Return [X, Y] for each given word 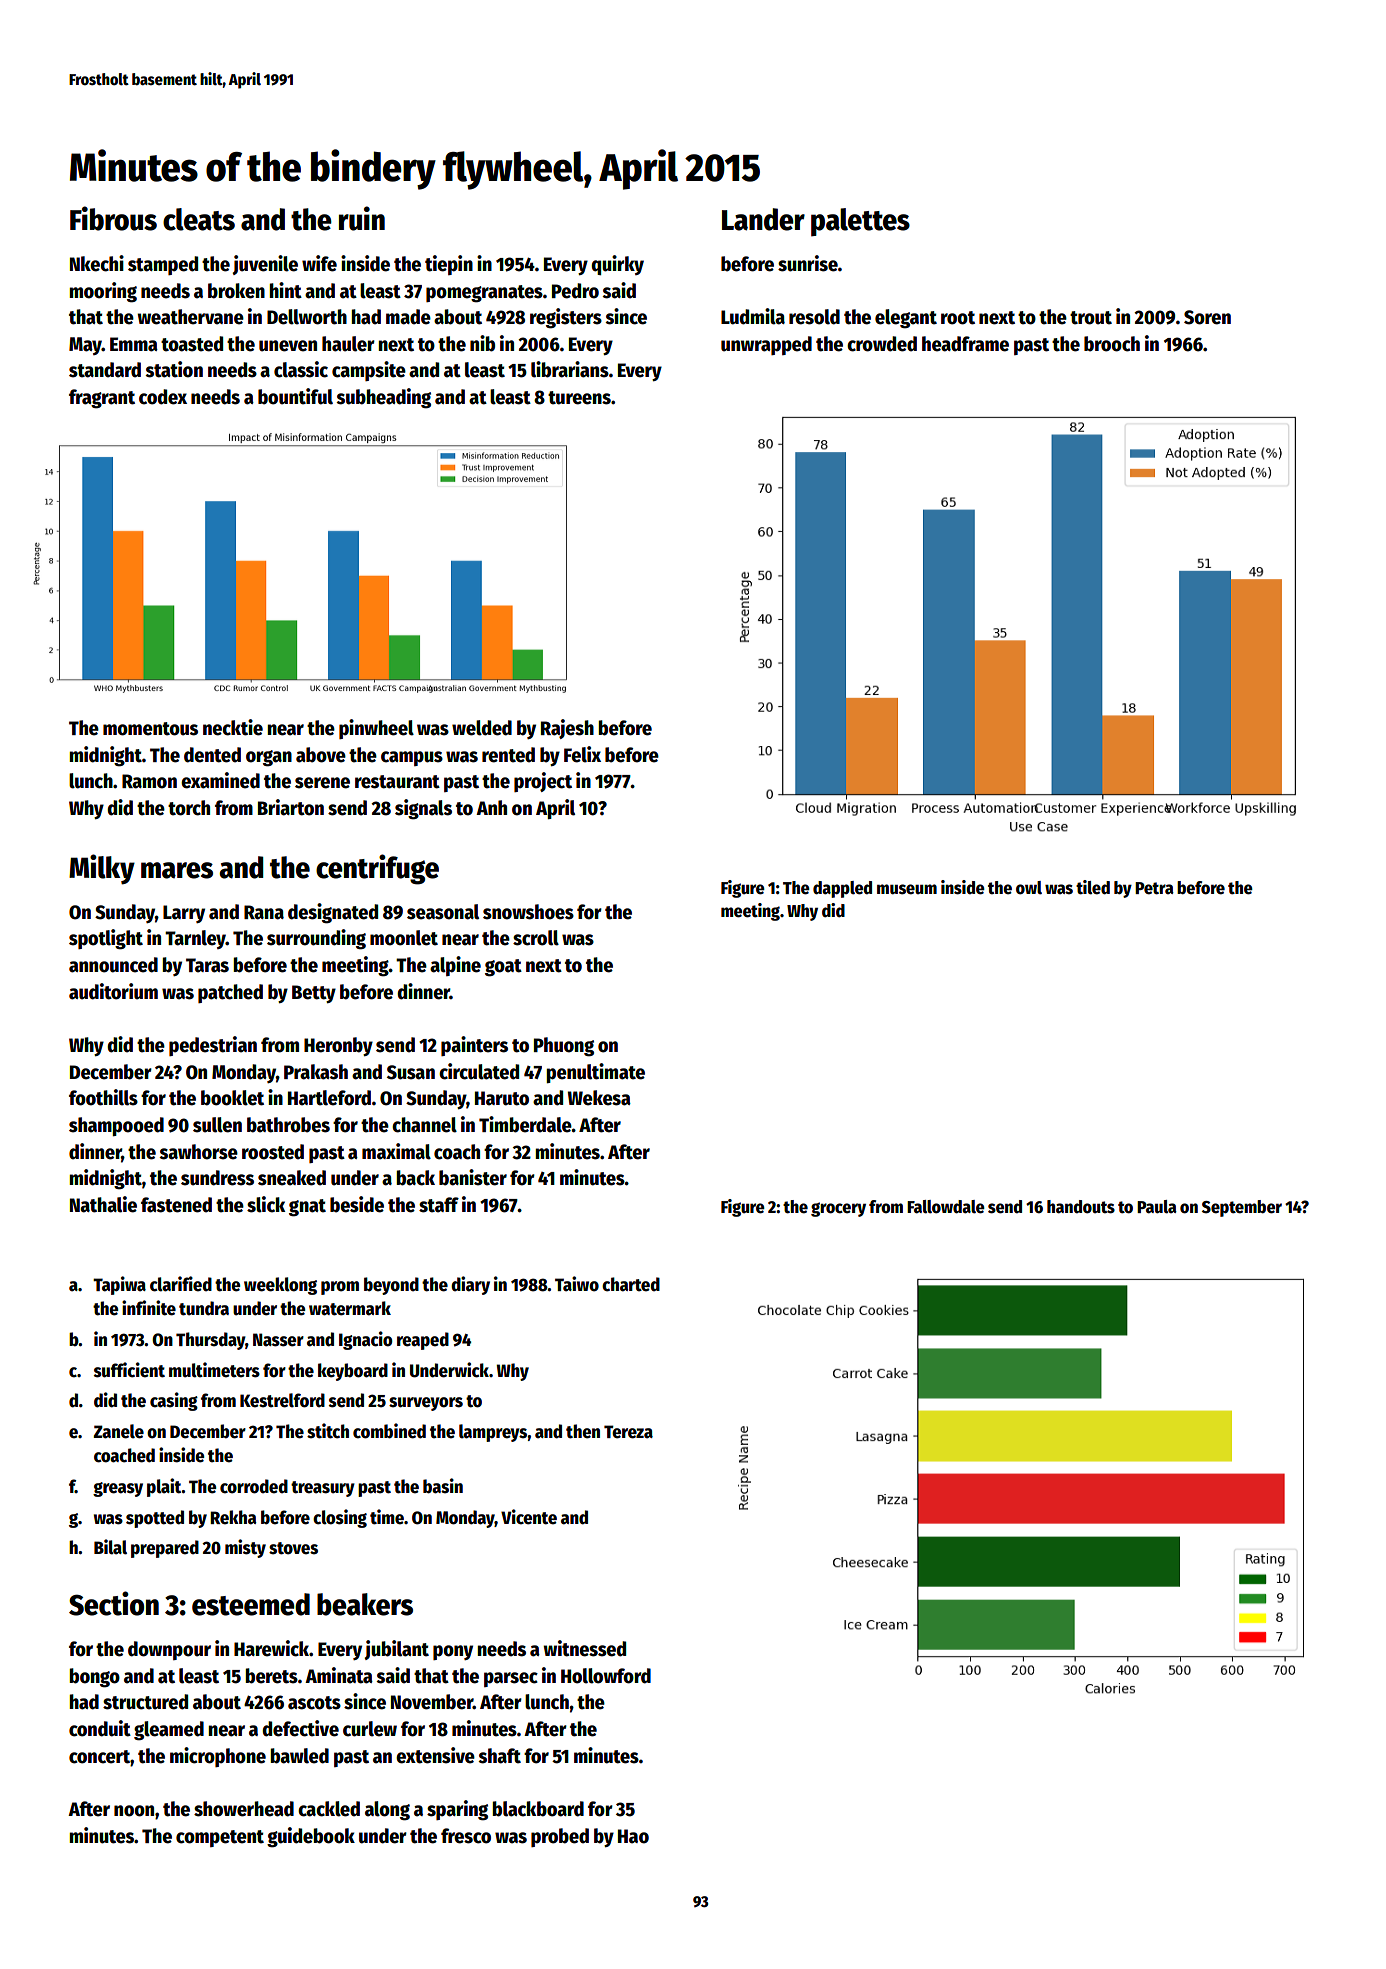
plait [164, 1487]
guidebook [311, 1837]
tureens [579, 398]
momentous [150, 729]
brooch [1112, 344]
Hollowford [606, 1676]
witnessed [584, 1648]
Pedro [575, 291]
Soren [1207, 317]
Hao [633, 1836]
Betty [314, 994]
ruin [362, 218]
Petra [1154, 888]
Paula [1157, 1207]
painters [474, 1046]
